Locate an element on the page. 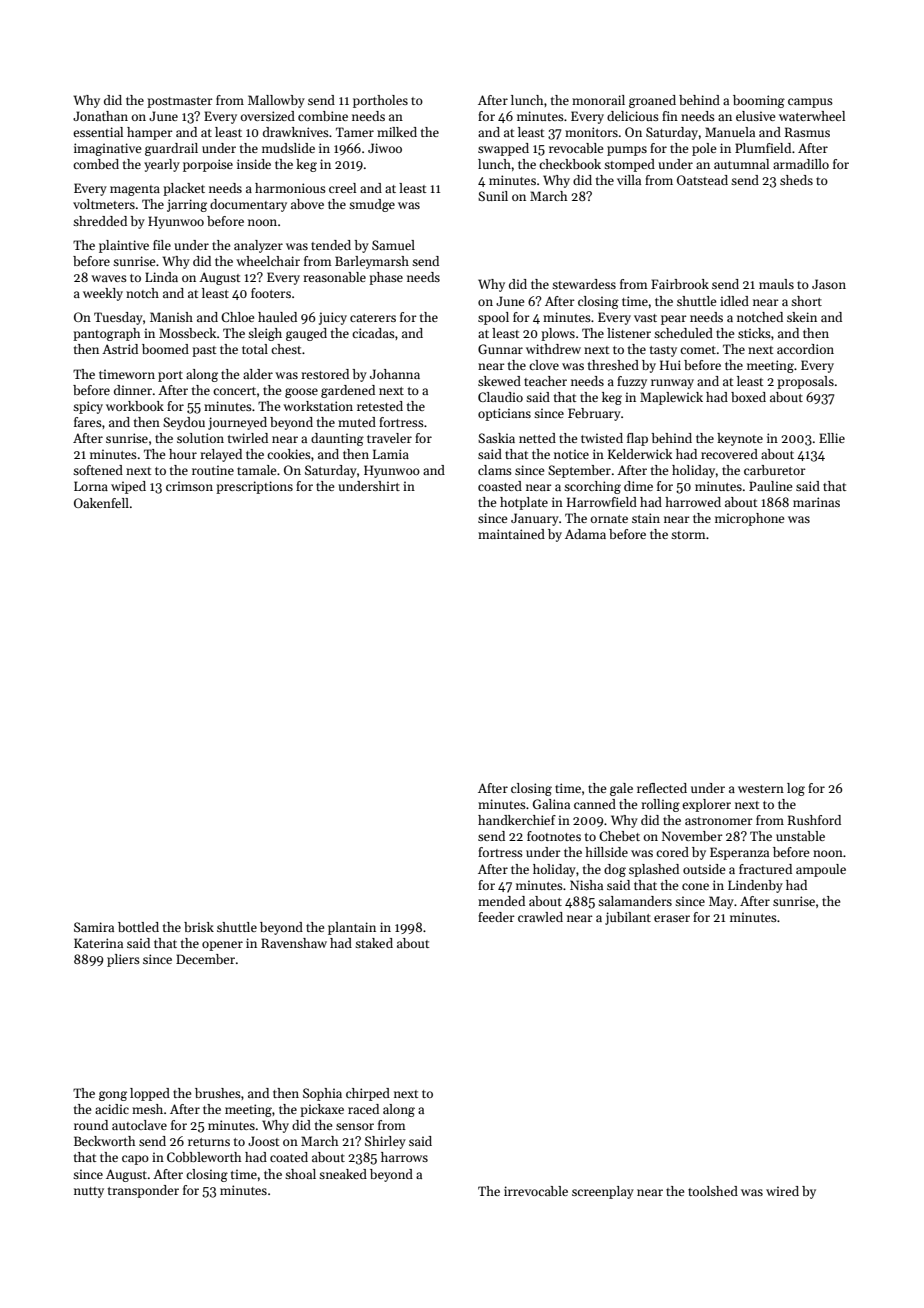  Jason is located at coordinates (829, 284).
